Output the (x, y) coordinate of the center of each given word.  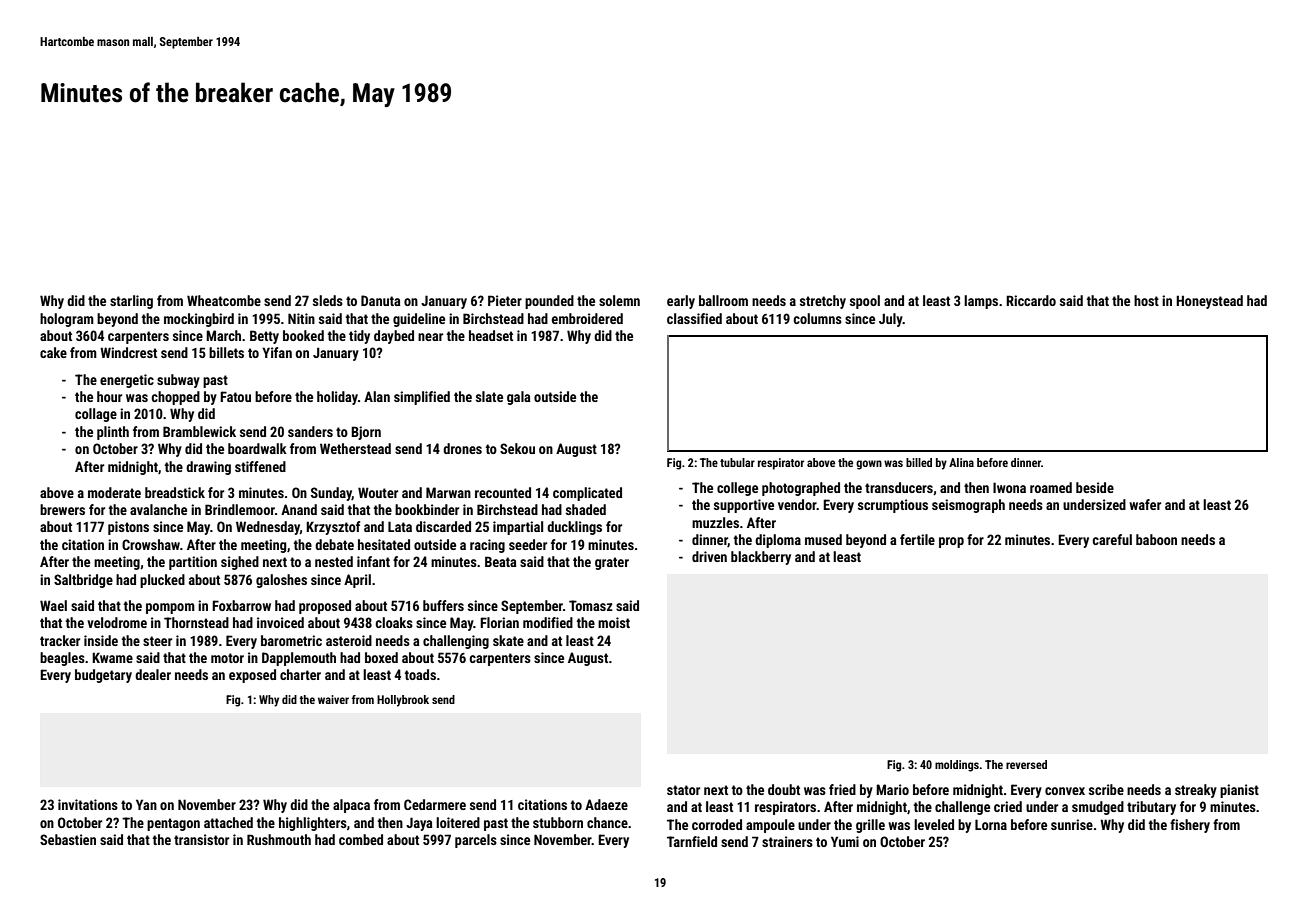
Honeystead (1209, 302)
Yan (146, 804)
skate (508, 640)
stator (683, 790)
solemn (619, 300)
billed (919, 462)
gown (869, 465)
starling (131, 302)
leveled (934, 824)
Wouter (378, 492)
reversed (1026, 764)
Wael (53, 605)
